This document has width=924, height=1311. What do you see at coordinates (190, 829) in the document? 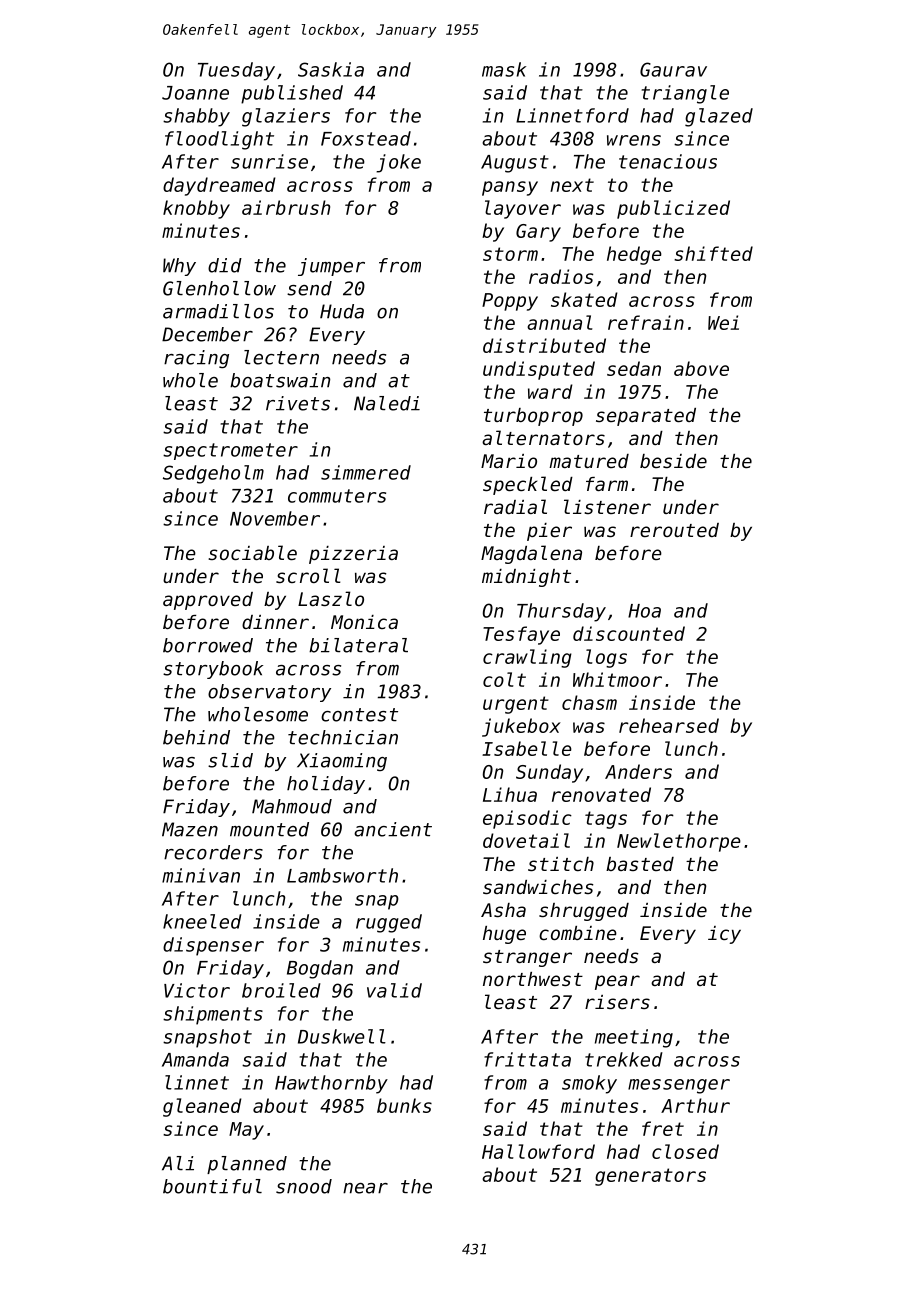
I see `Mazen` at bounding box center [190, 829].
